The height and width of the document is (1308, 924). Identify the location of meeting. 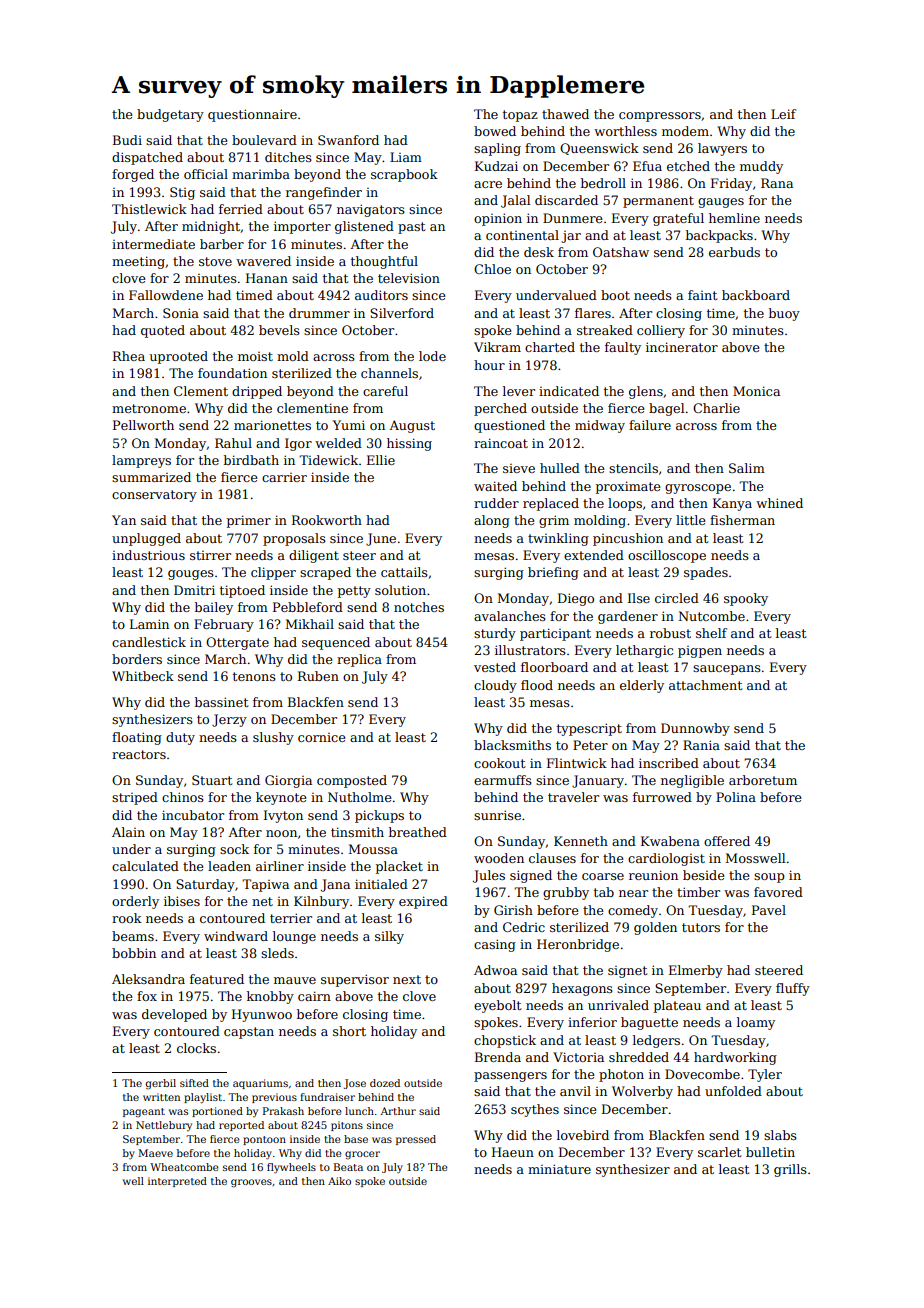
(138, 262).
